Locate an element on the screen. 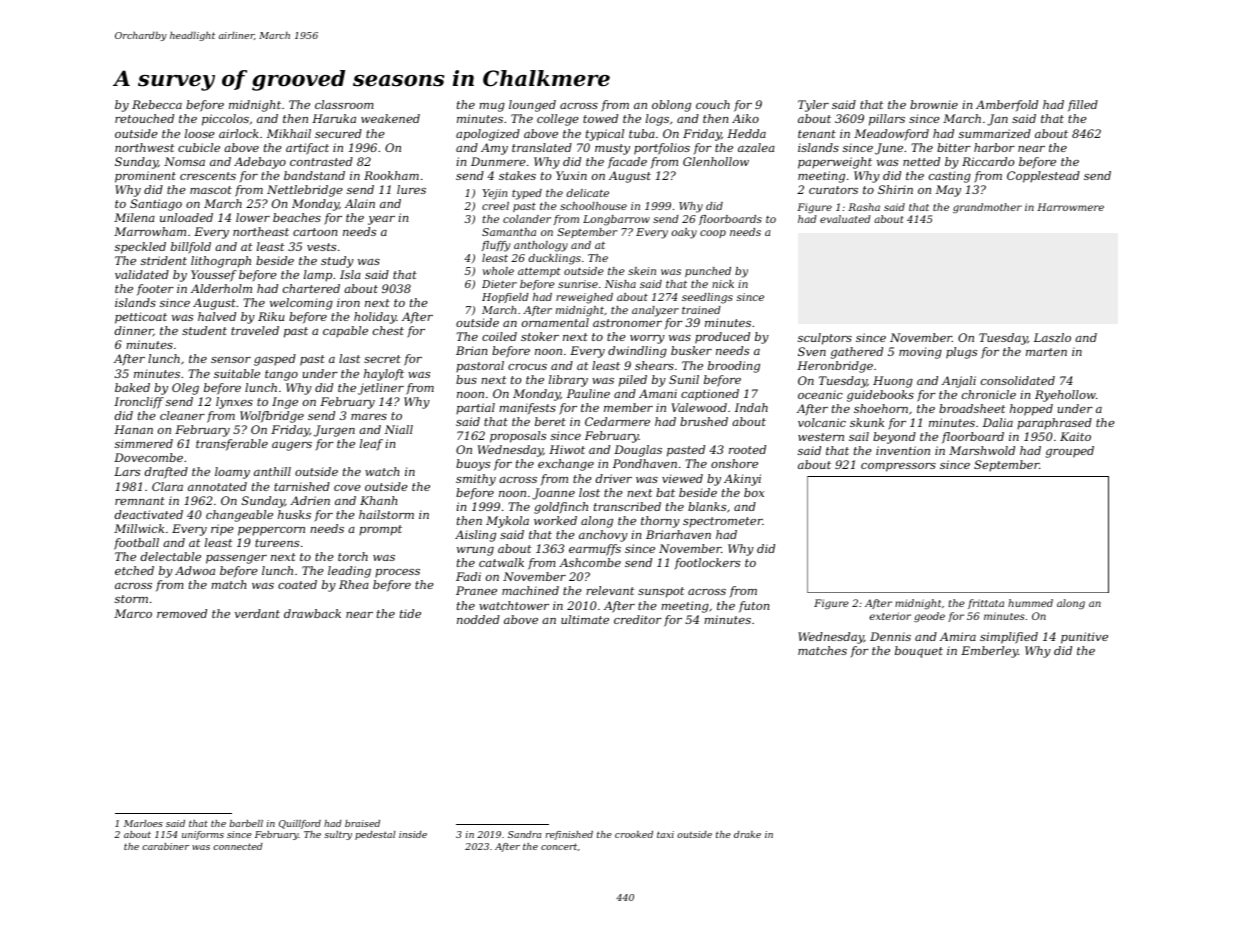 The height and width of the screenshot is (952, 1233). moving is located at coordinates (920, 353).
